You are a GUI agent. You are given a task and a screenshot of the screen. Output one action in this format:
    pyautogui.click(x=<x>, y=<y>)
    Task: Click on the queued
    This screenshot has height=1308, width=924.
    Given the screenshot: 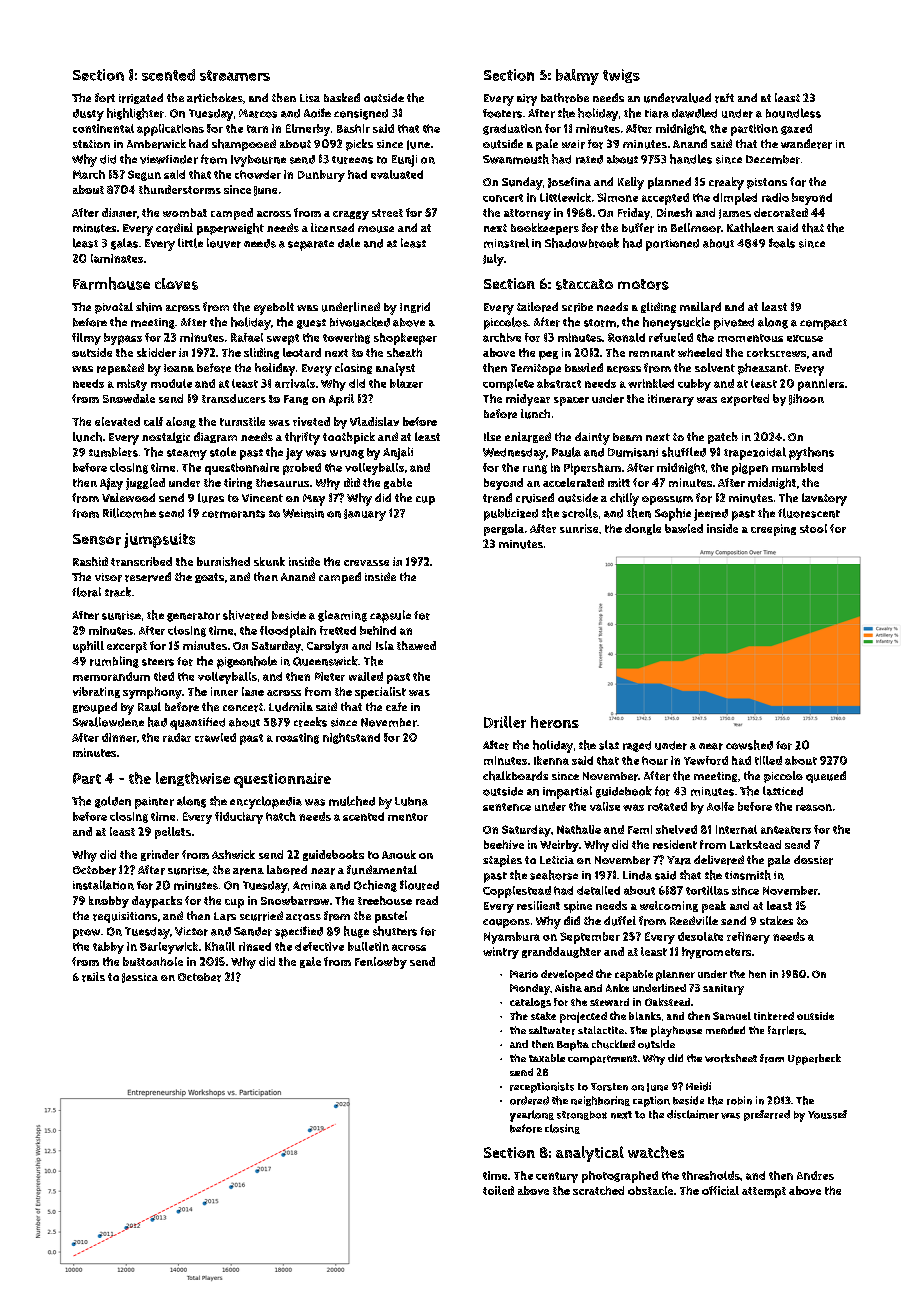 What is the action you would take?
    pyautogui.click(x=826, y=777)
